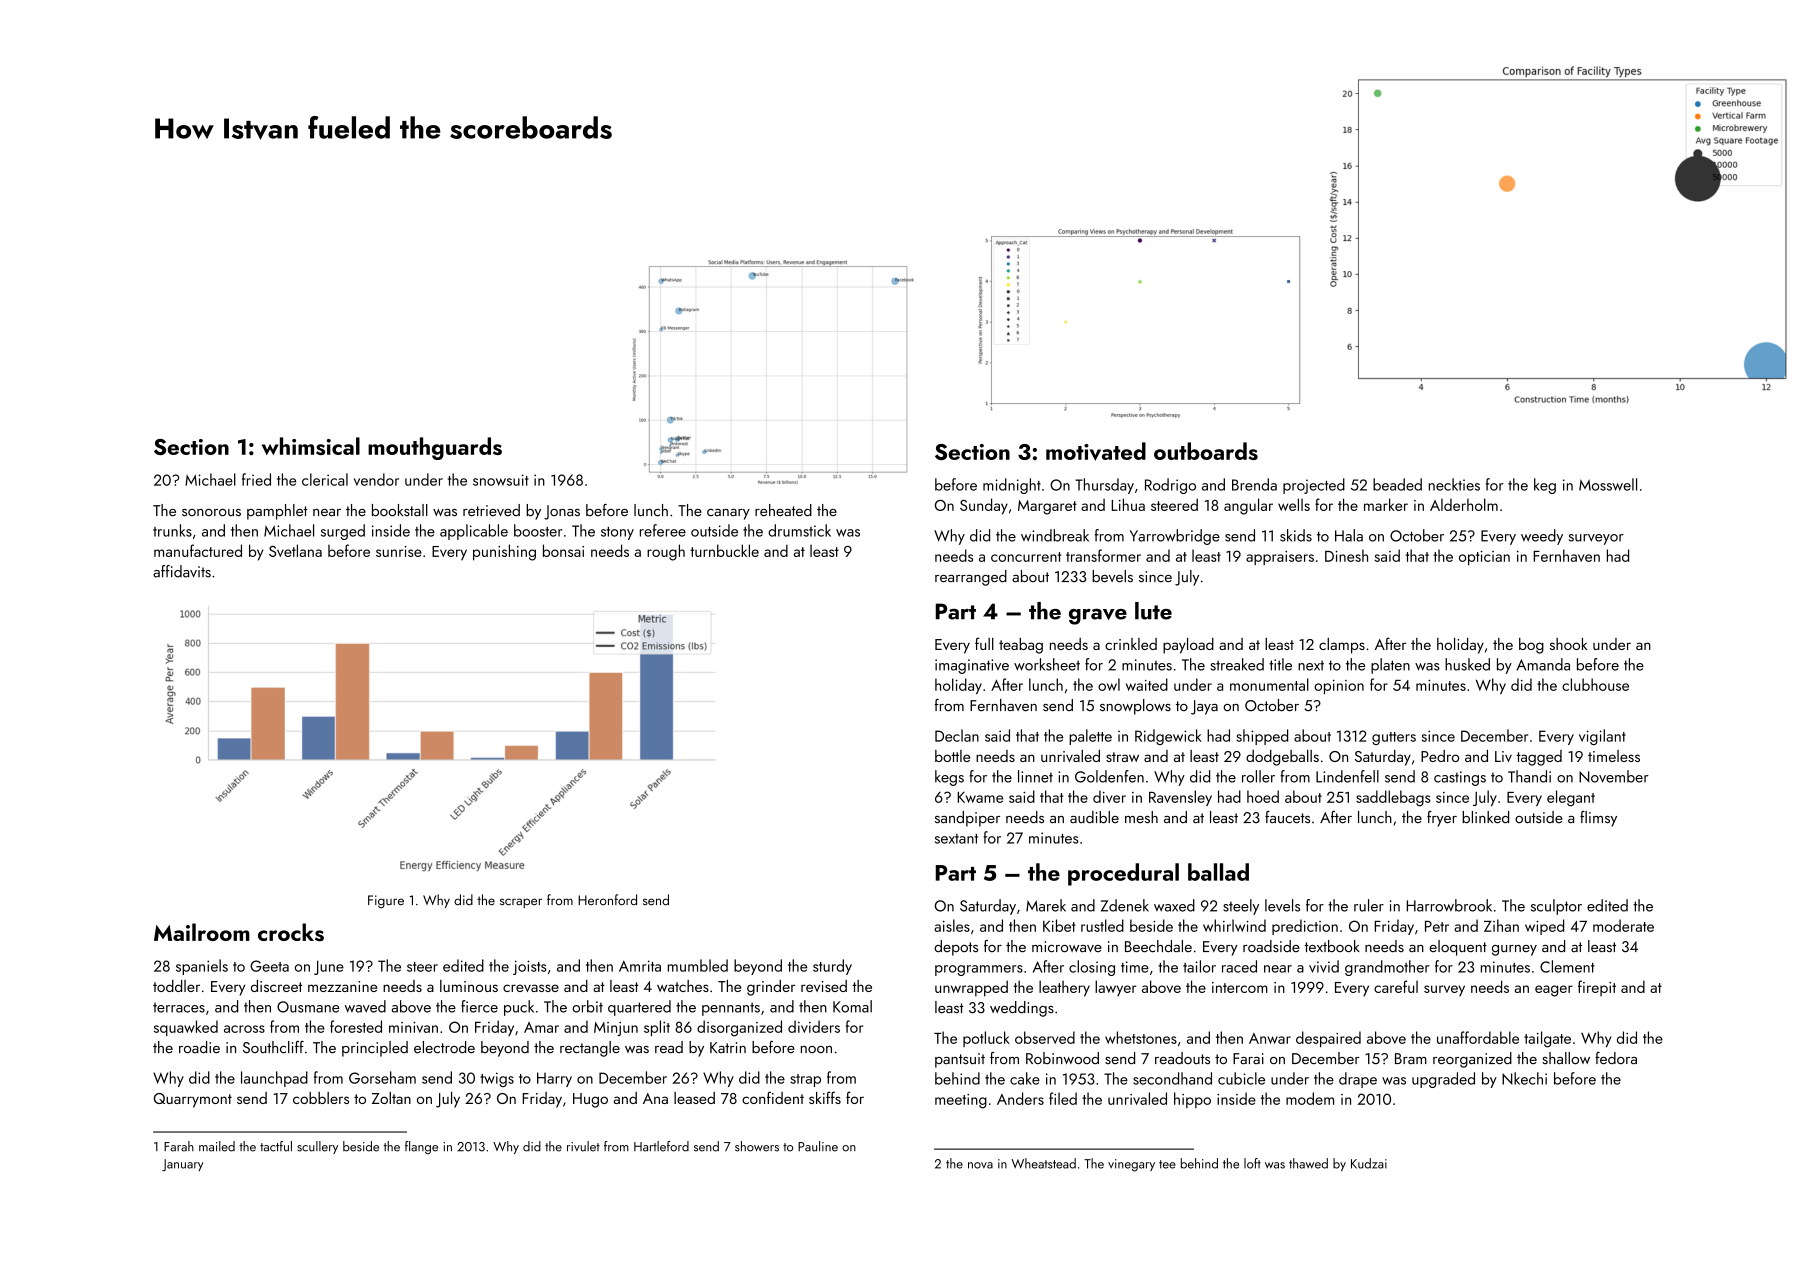 Image resolution: width=1818 pixels, height=1286 pixels. What do you see at coordinates (1623, 925) in the page?
I see `moderate` at bounding box center [1623, 925].
